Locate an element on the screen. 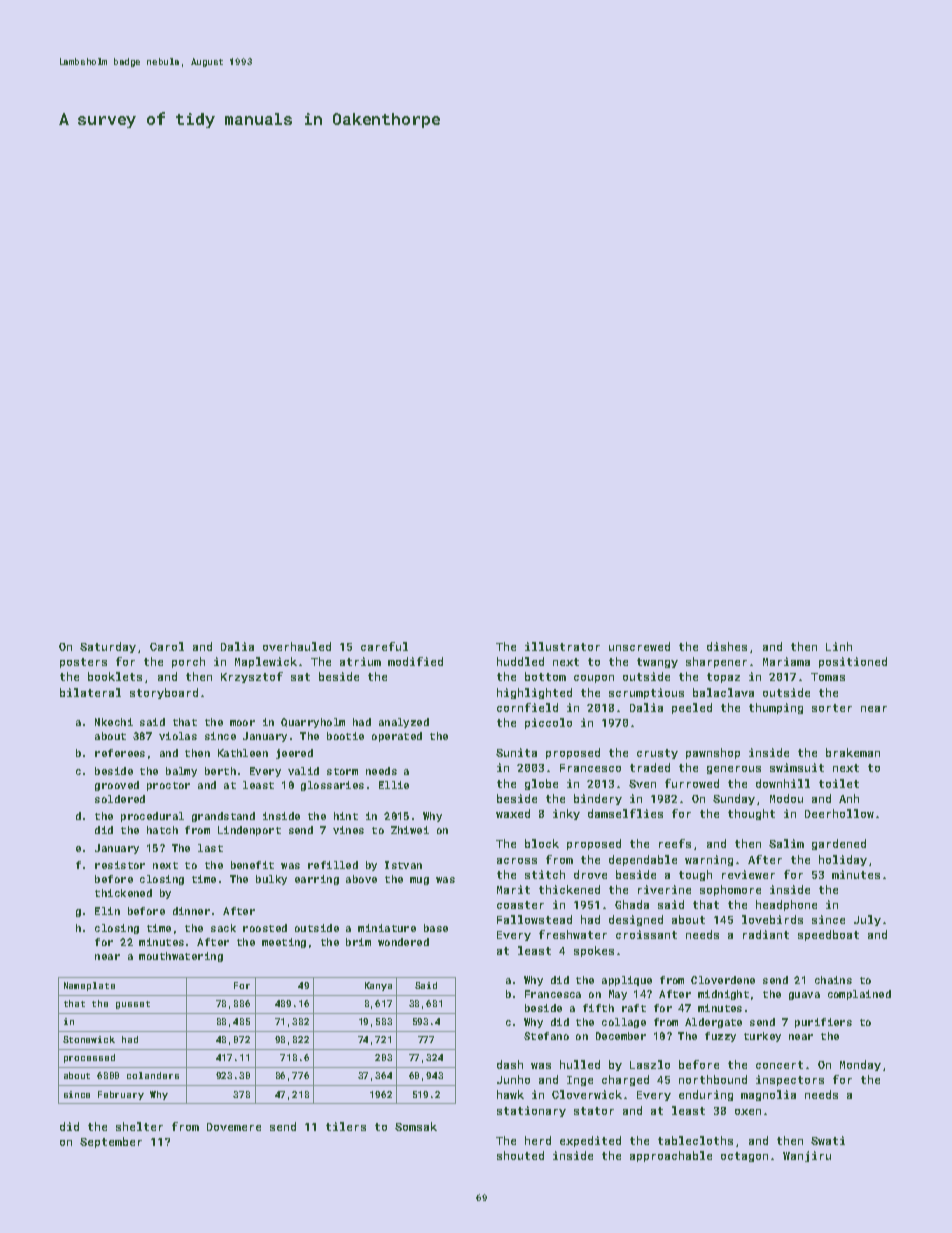 The width and height of the screenshot is (952, 1233). Ellie is located at coordinates (394, 785).
